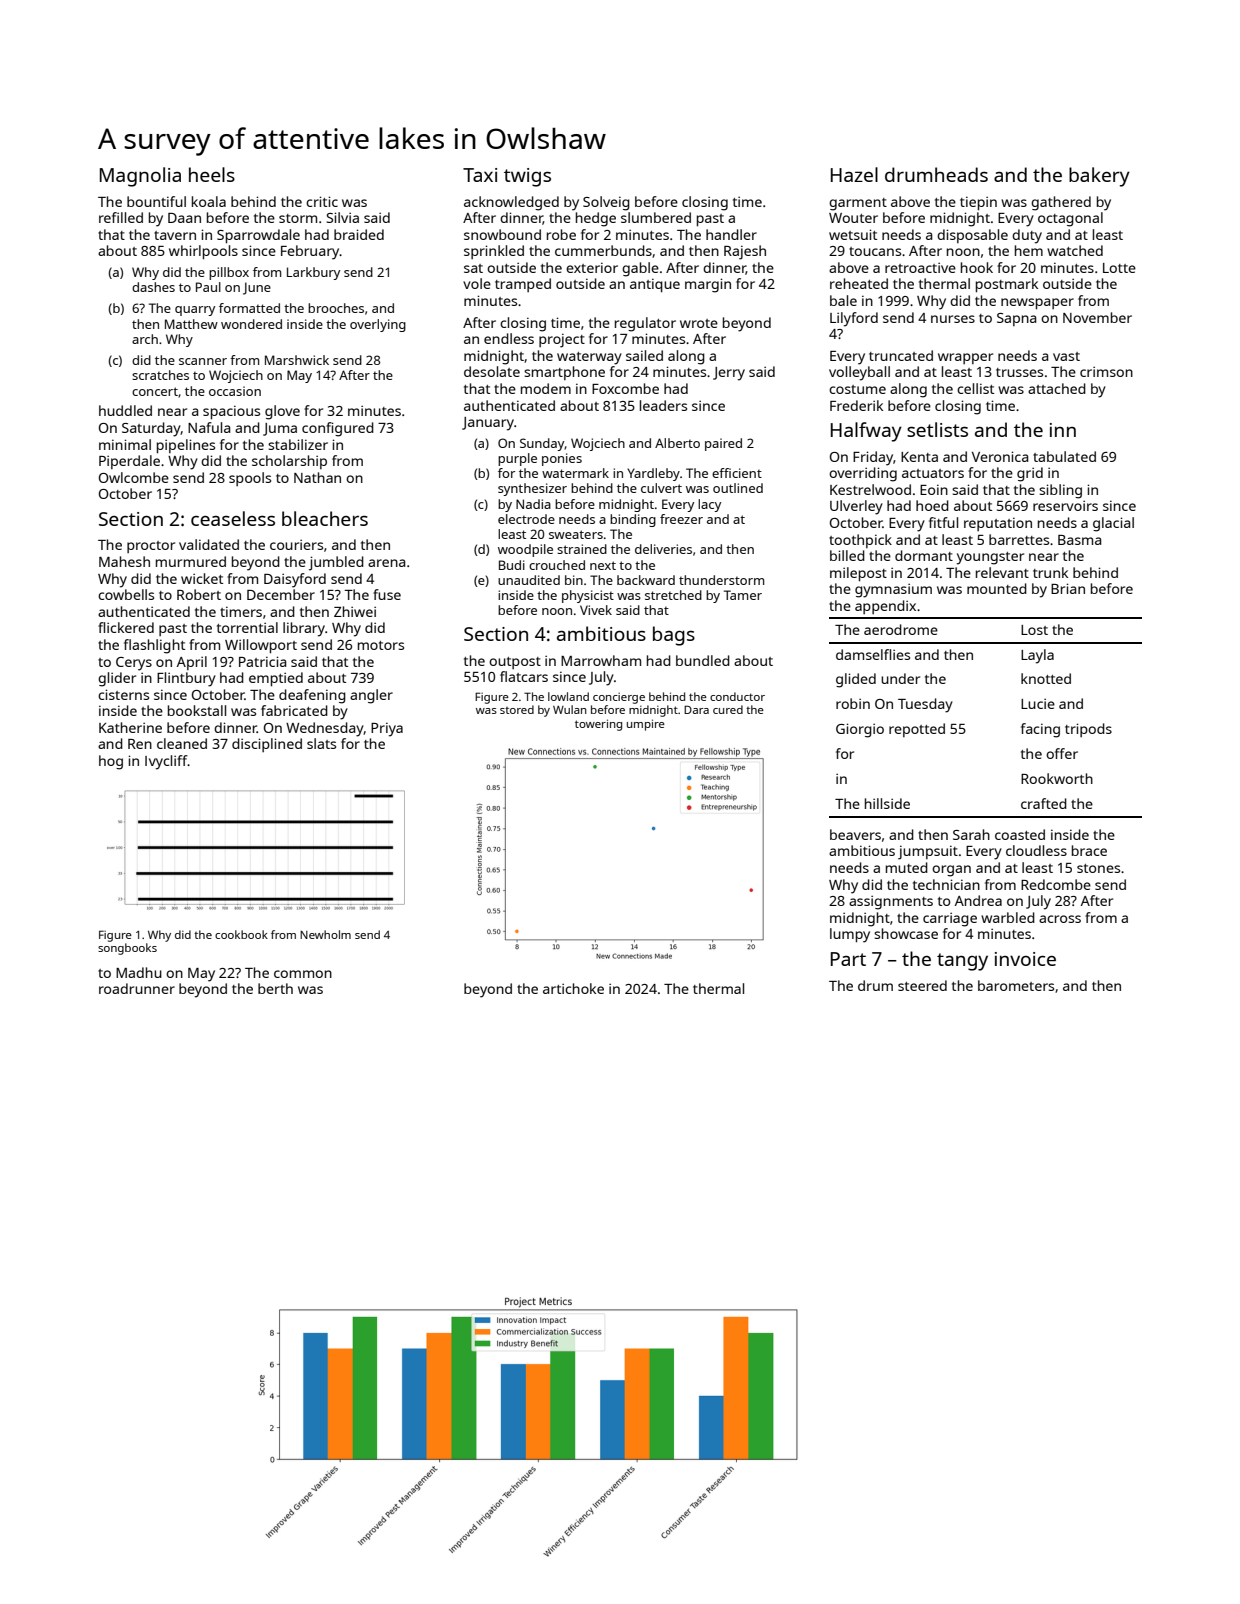 Image resolution: width=1240 pixels, height=1604 pixels. Describe the element at coordinates (155, 391) in the screenshot. I see `concert` at that location.
